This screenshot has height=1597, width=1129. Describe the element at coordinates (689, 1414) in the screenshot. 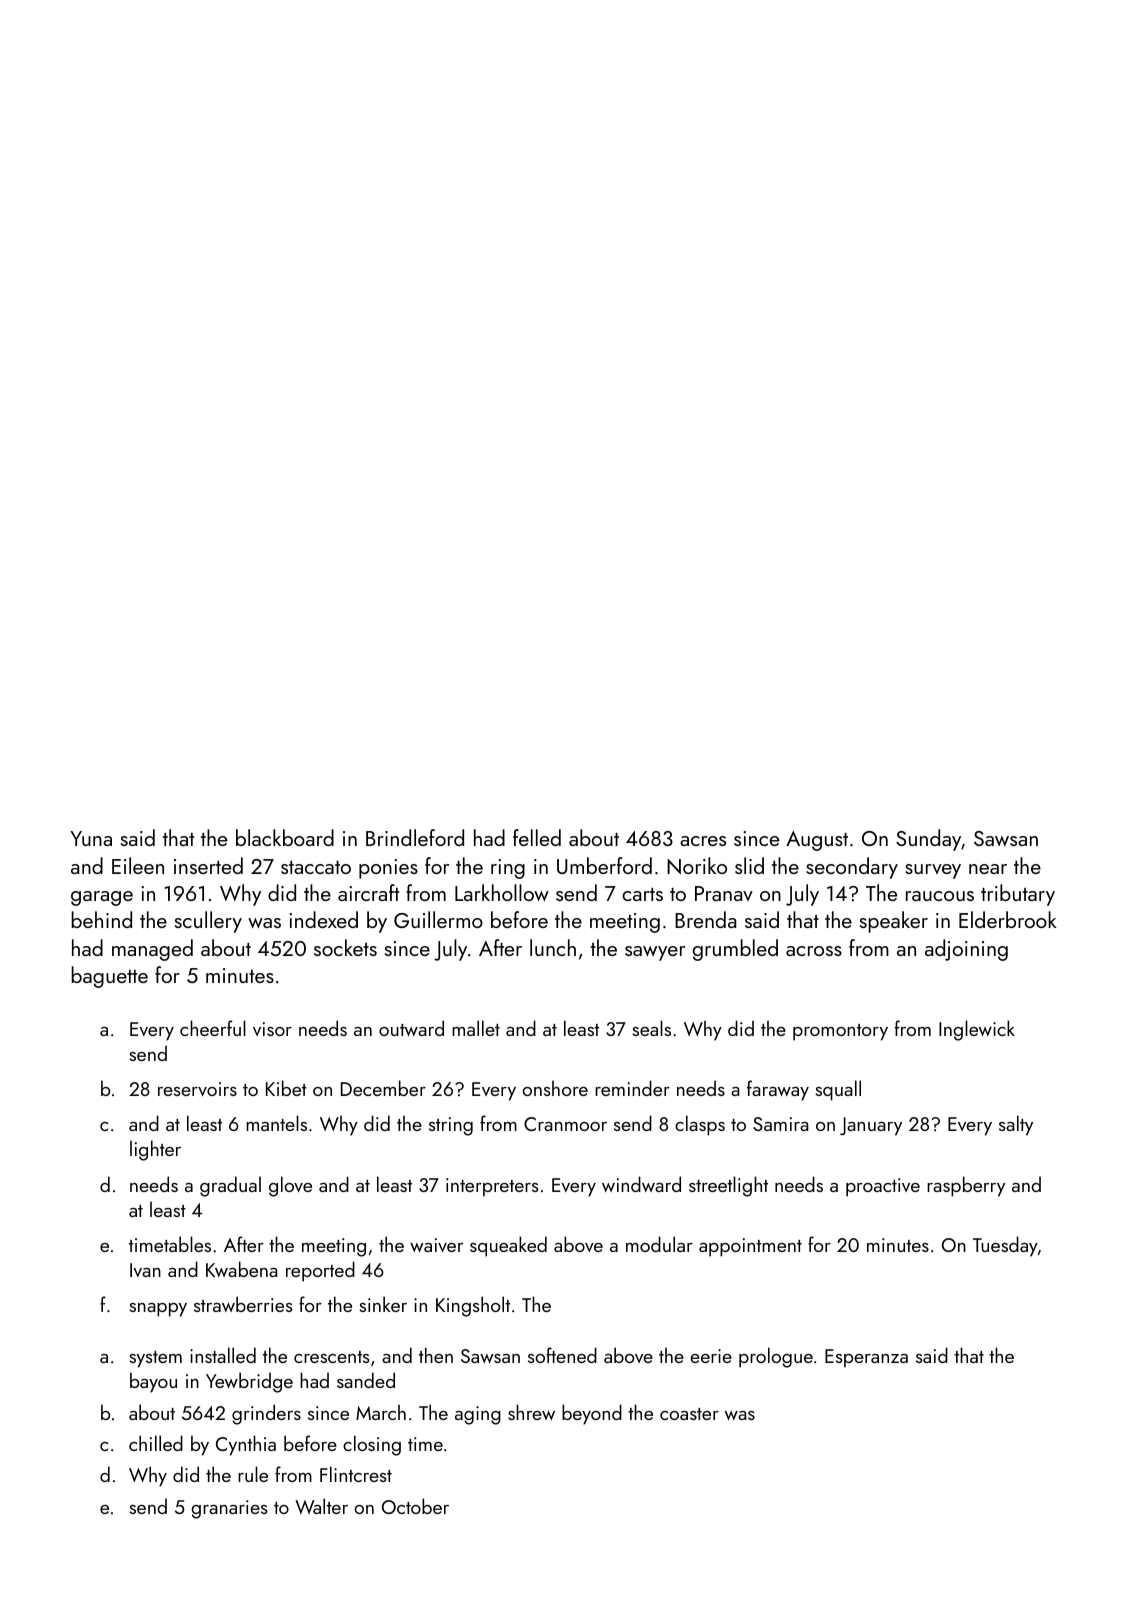

I see `coaster` at that location.
